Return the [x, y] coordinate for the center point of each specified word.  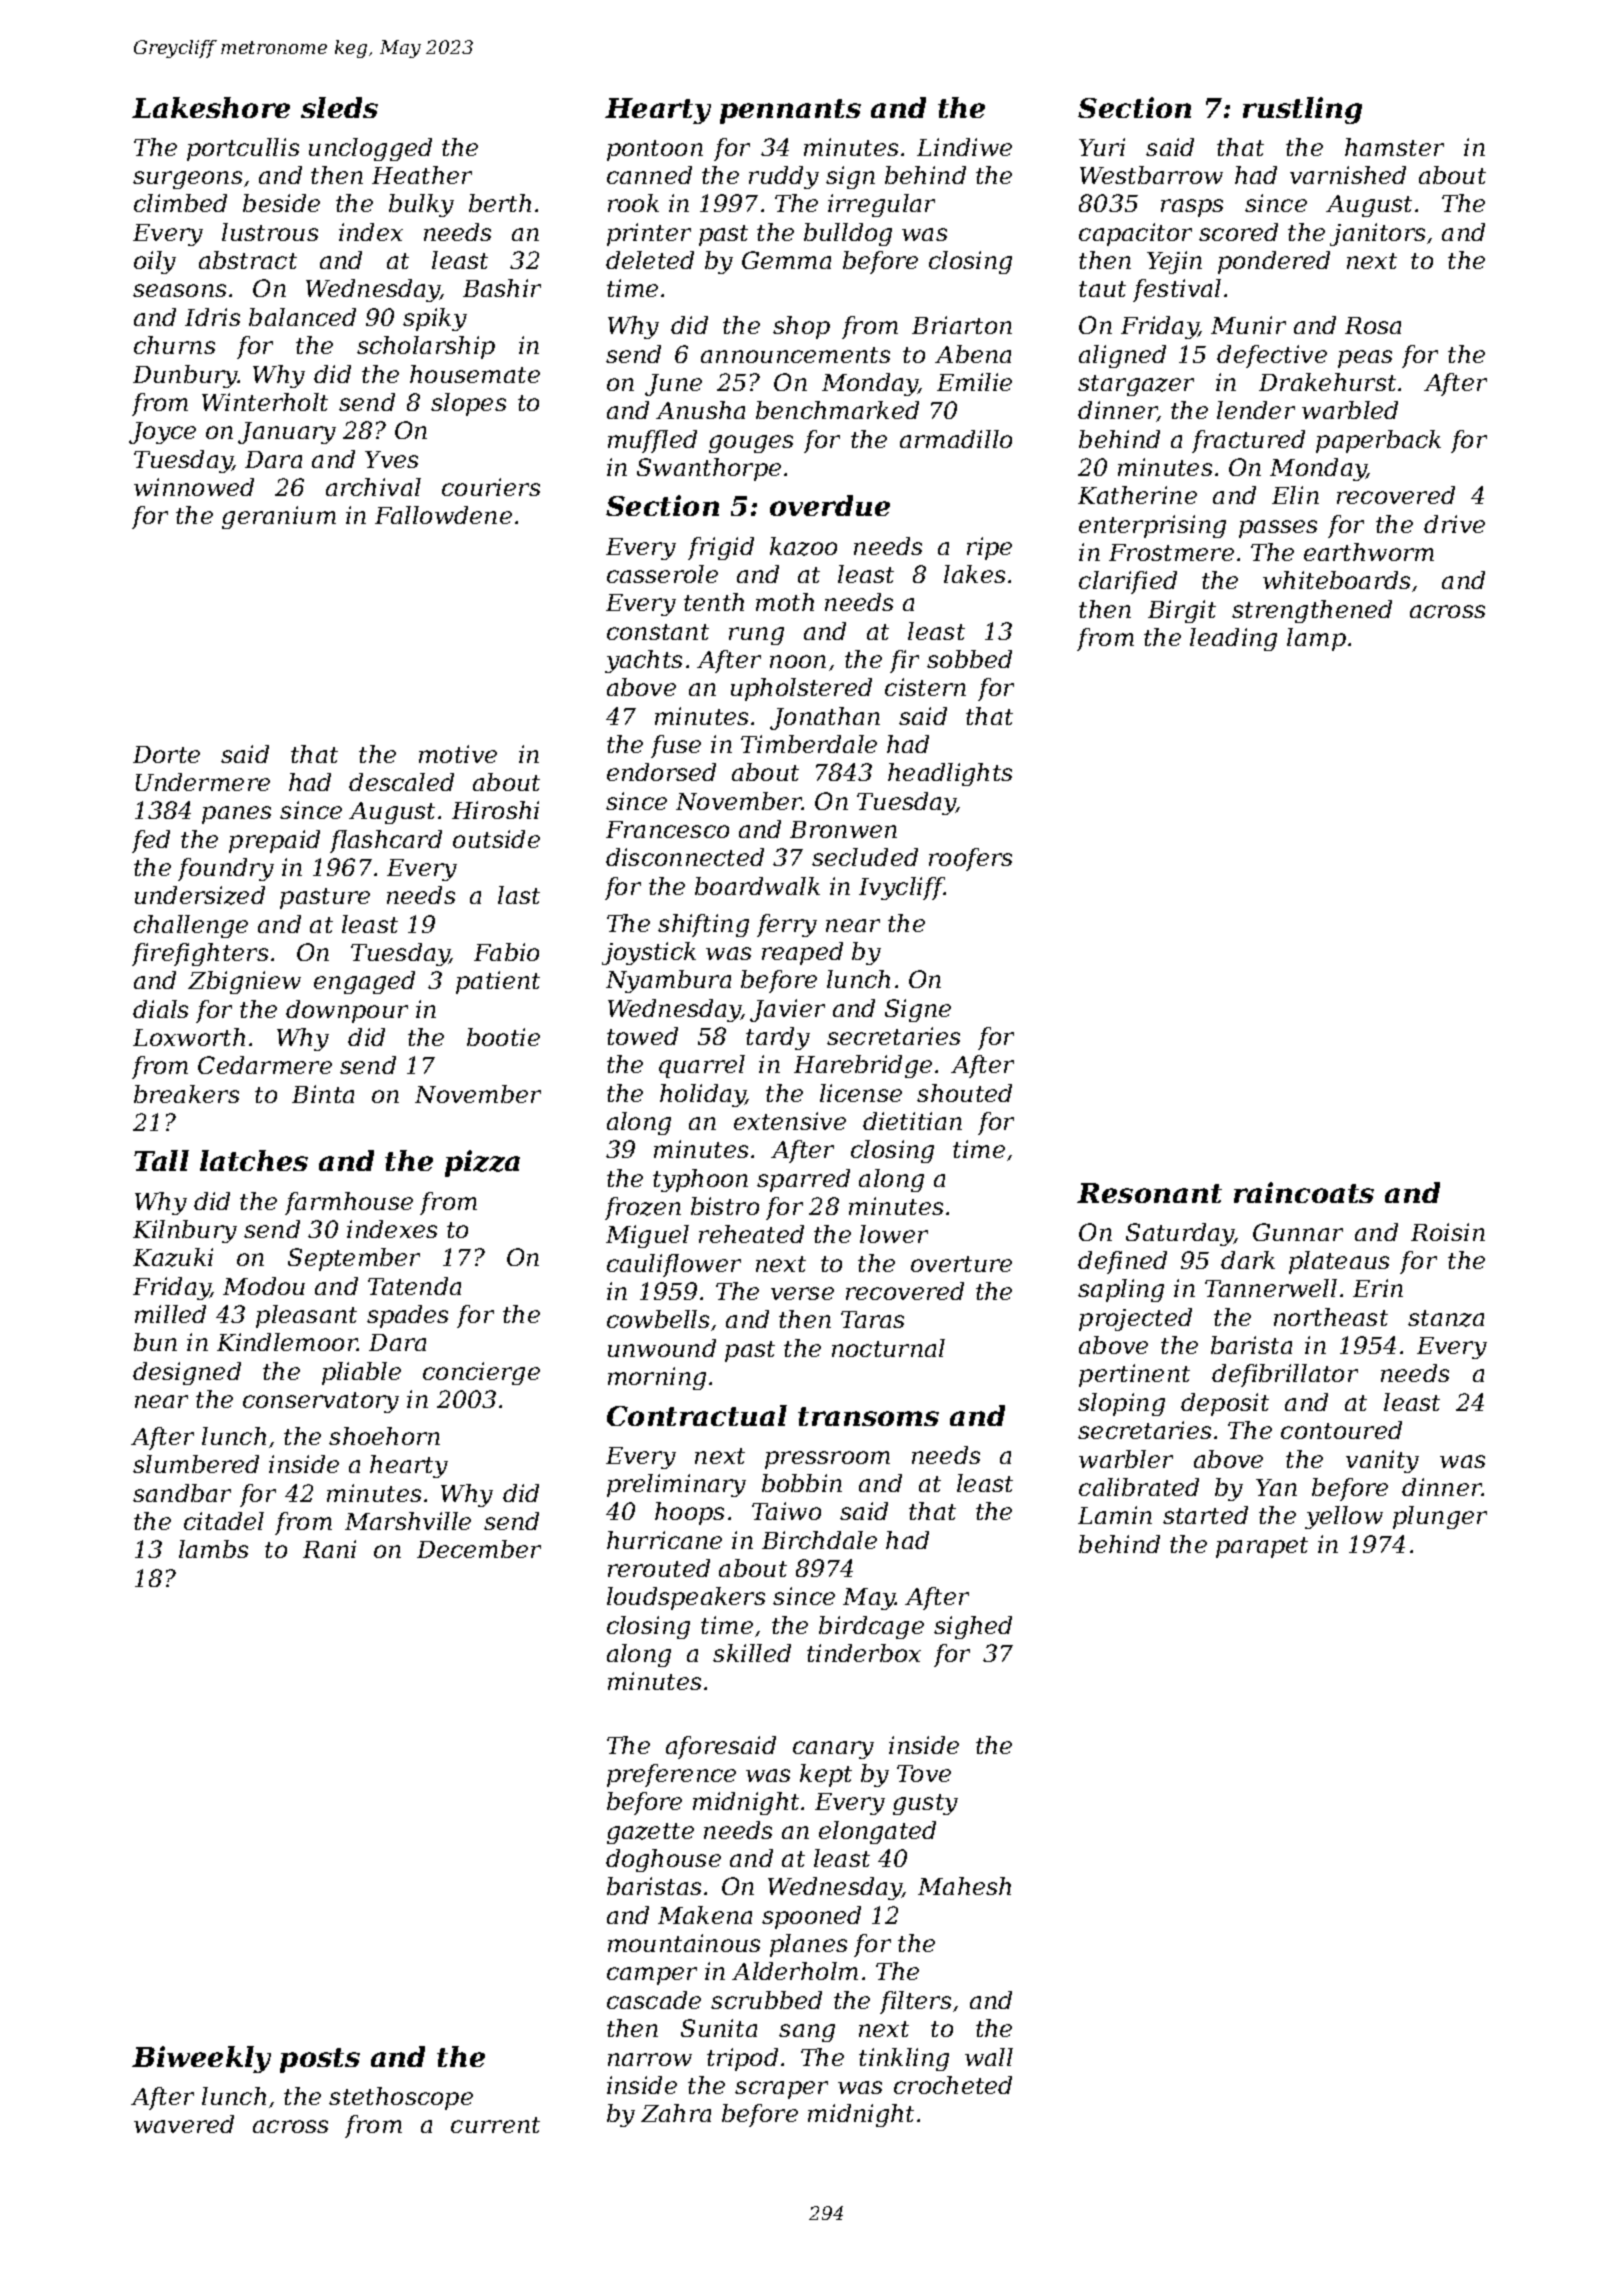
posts [320, 2060]
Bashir [502, 288]
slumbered [196, 1464]
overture [961, 1264]
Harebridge [863, 1066]
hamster [1394, 147]
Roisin [1448, 1232]
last [519, 895]
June [673, 385]
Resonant [1149, 1193]
